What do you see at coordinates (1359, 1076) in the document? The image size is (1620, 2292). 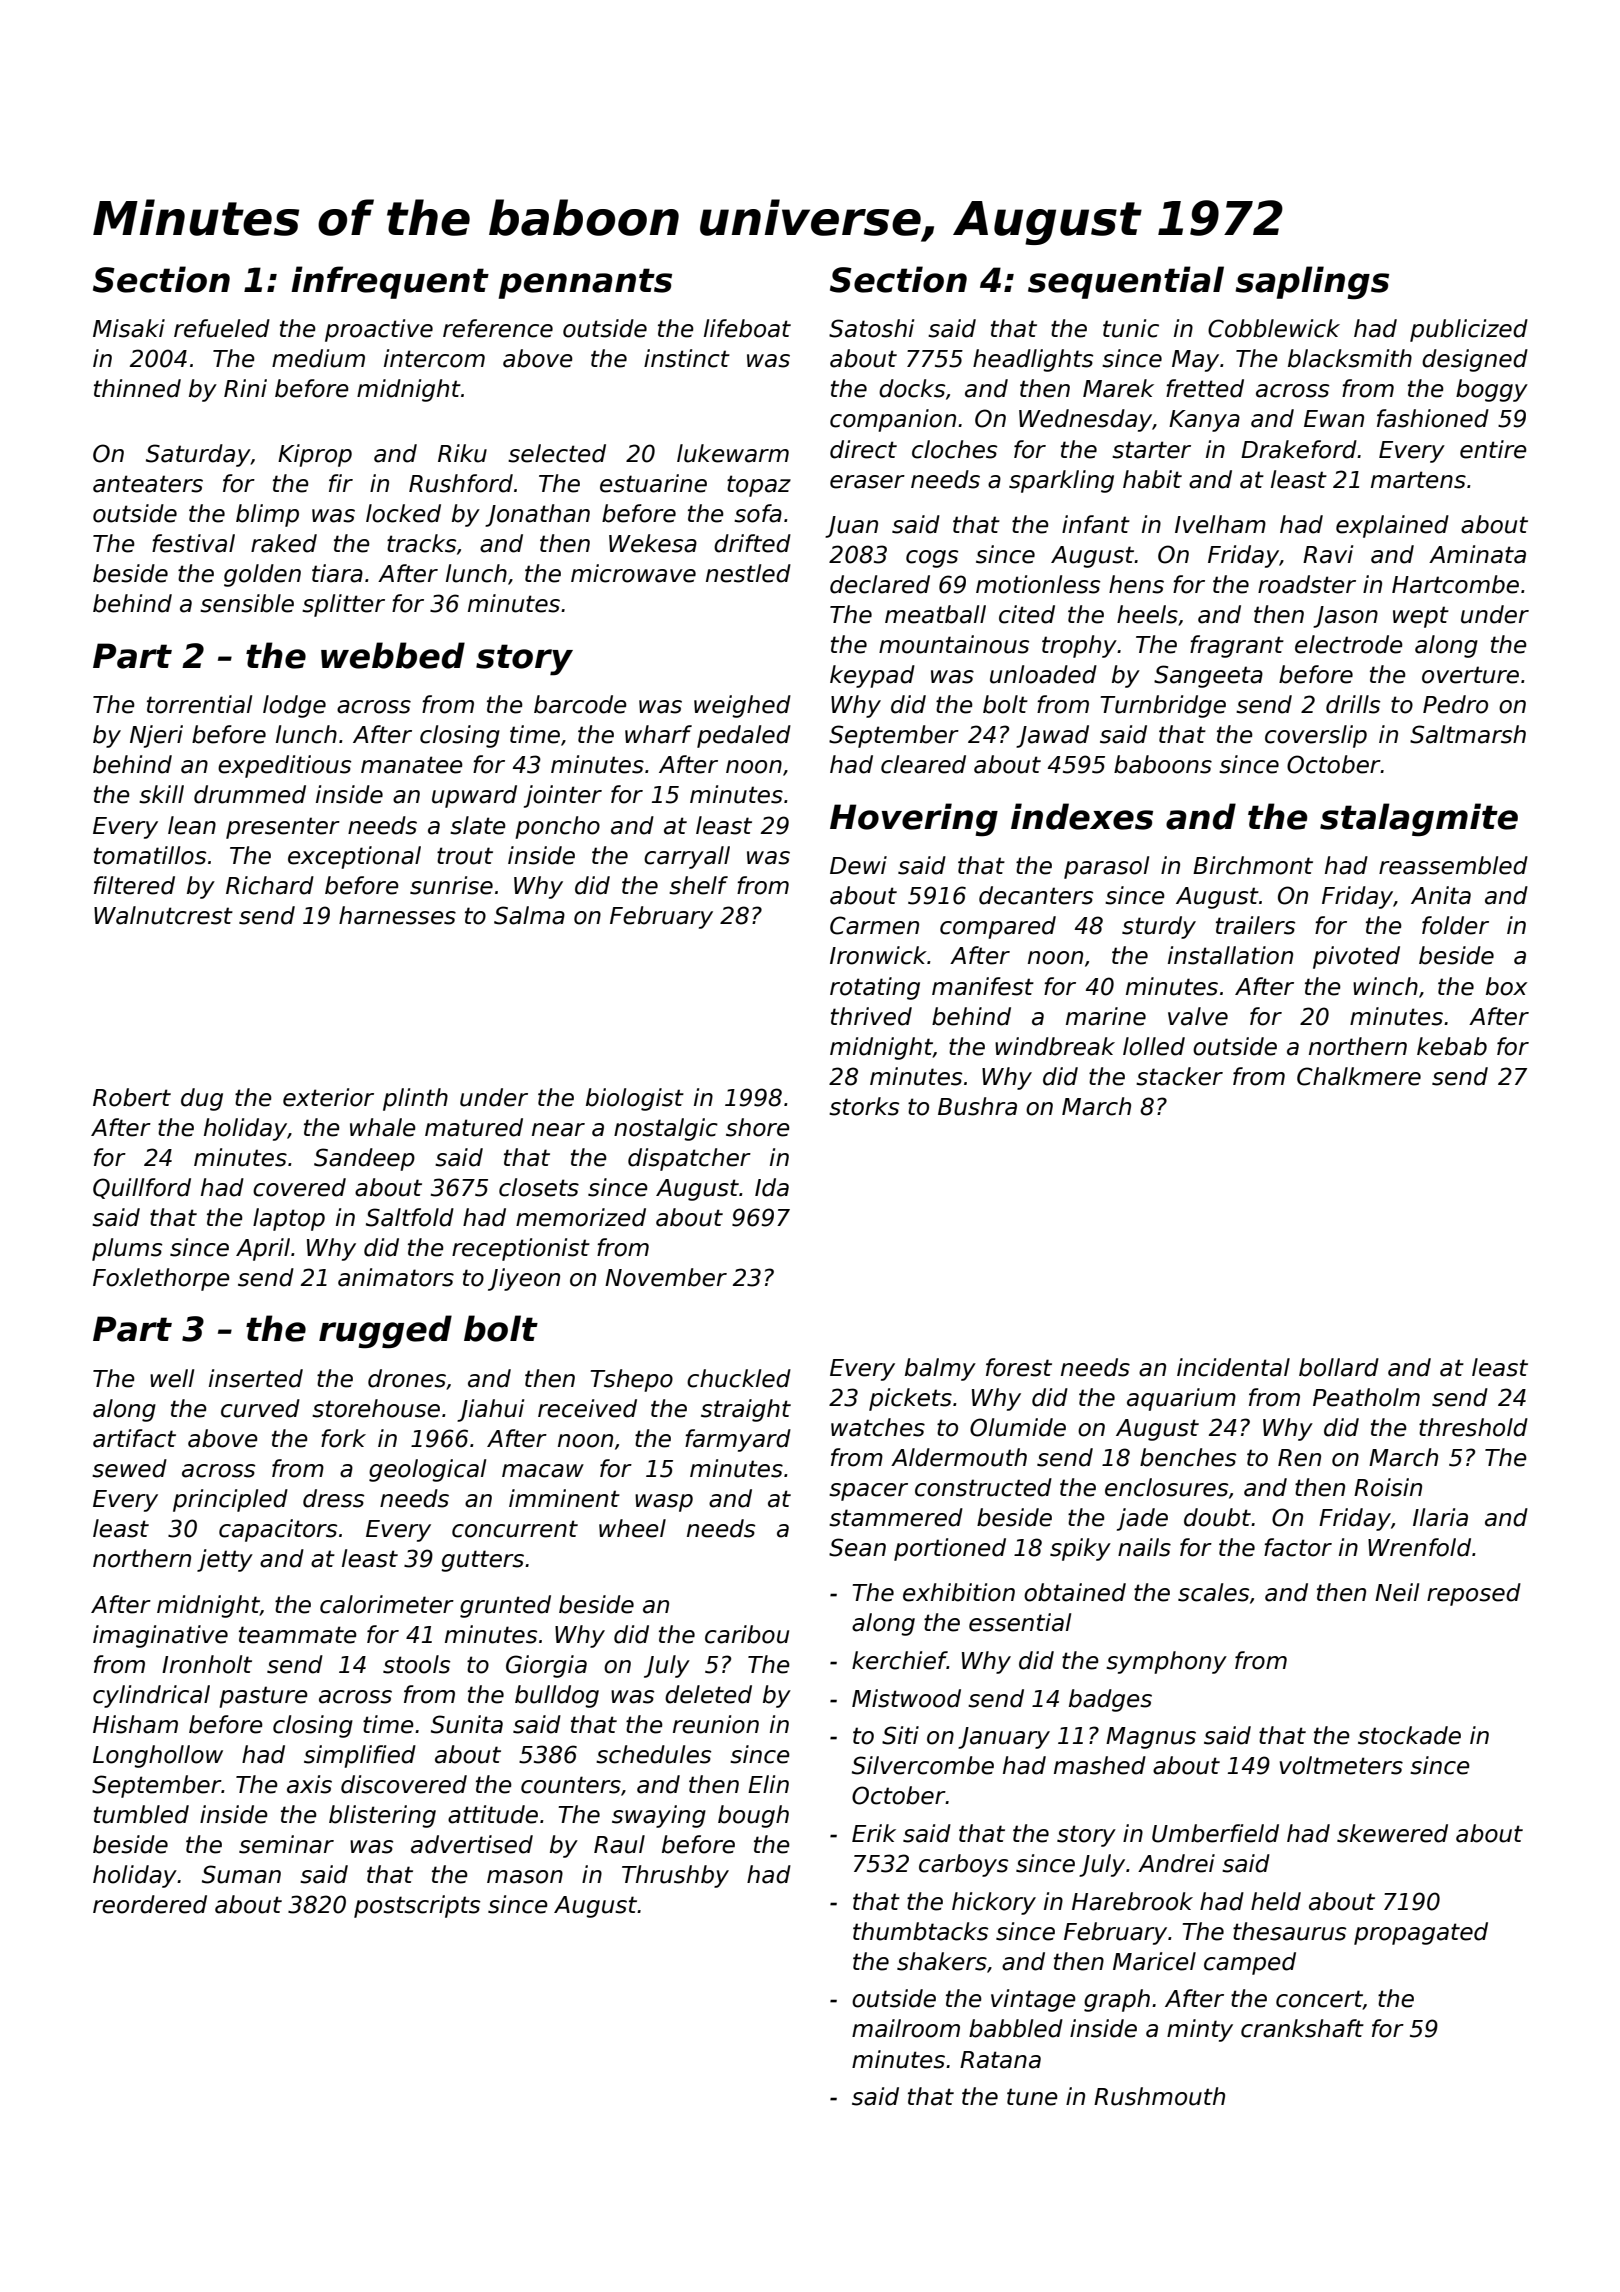 I see `Chalkmere` at bounding box center [1359, 1076].
